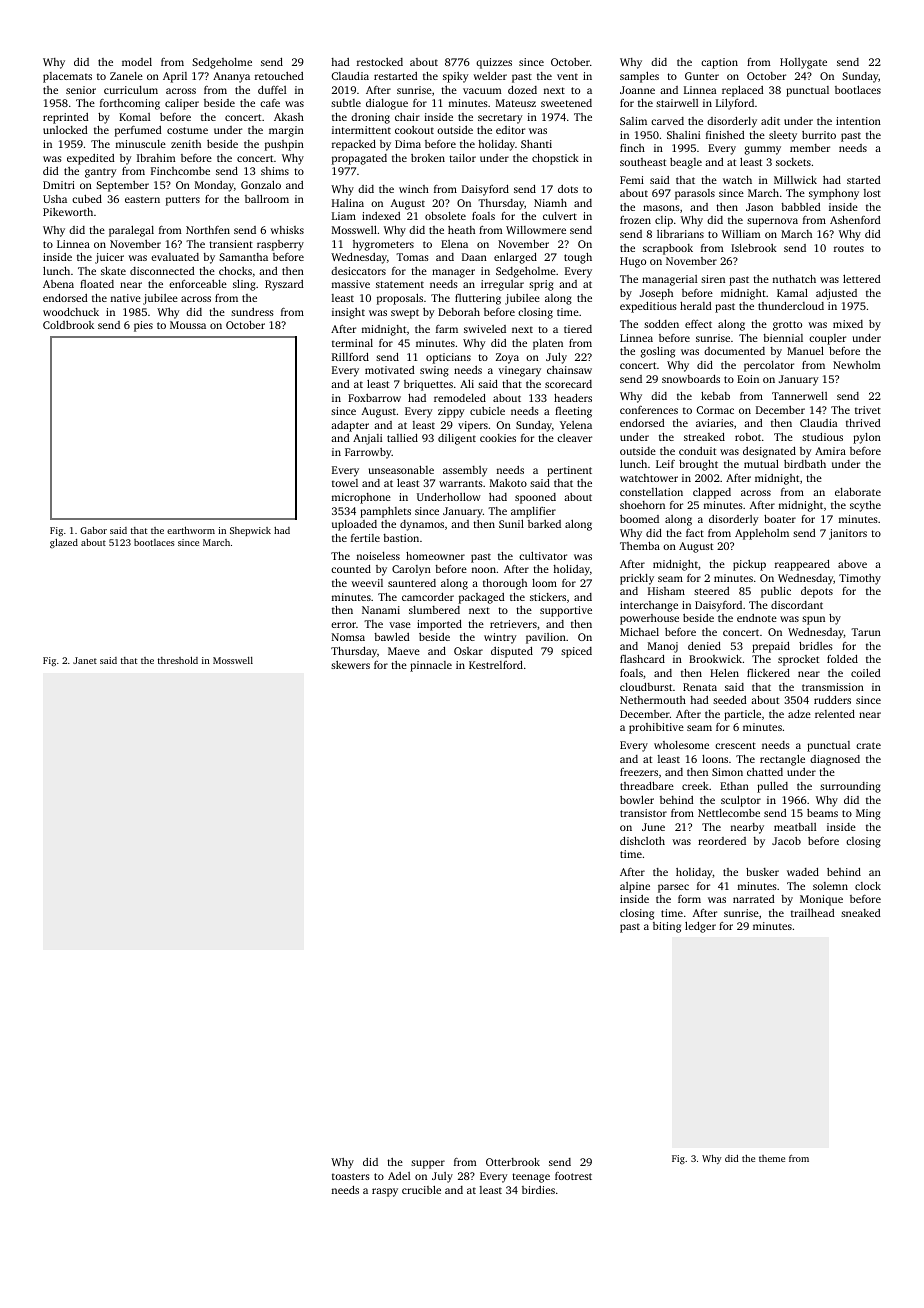 This image has width=924, height=1308. I want to click on glazed, so click(64, 543).
